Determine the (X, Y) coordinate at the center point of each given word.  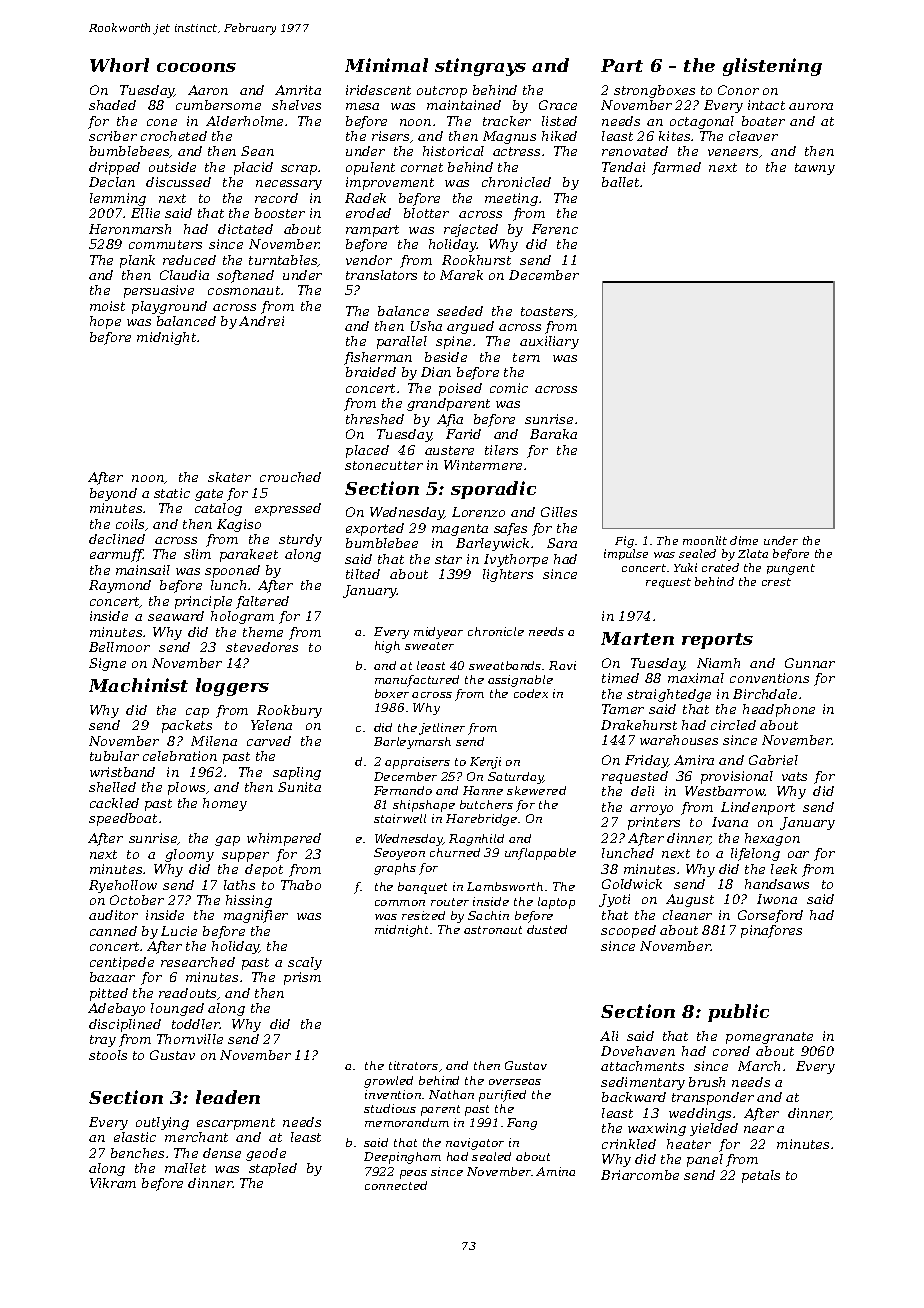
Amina (555, 1171)
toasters (547, 311)
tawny (815, 169)
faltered (262, 602)
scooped (628, 931)
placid (253, 168)
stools (108, 1055)
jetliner (442, 729)
